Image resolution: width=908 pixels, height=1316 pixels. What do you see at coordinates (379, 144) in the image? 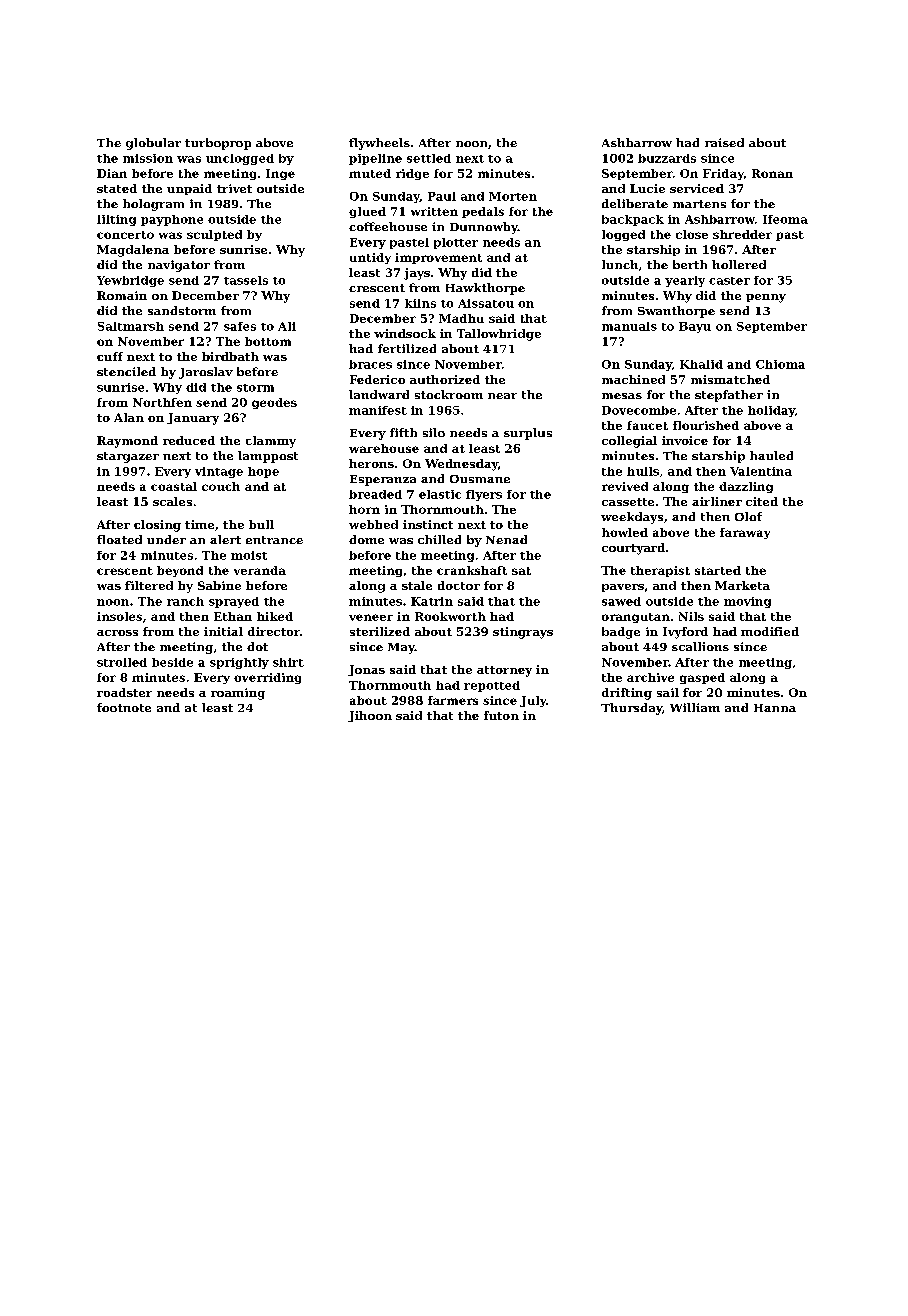
I see `flywheels` at bounding box center [379, 144].
